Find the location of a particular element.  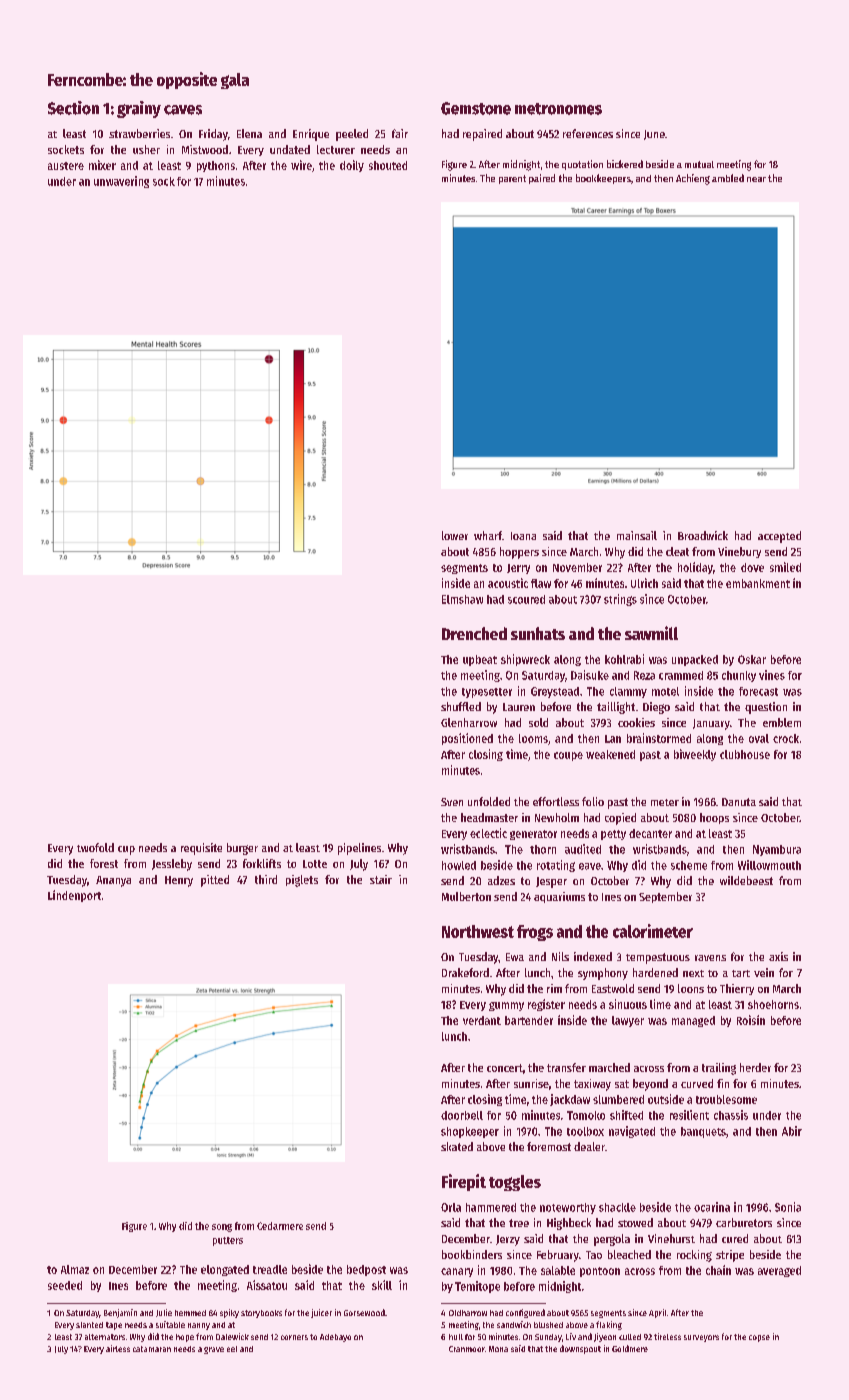

Section is located at coordinates (73, 108).
